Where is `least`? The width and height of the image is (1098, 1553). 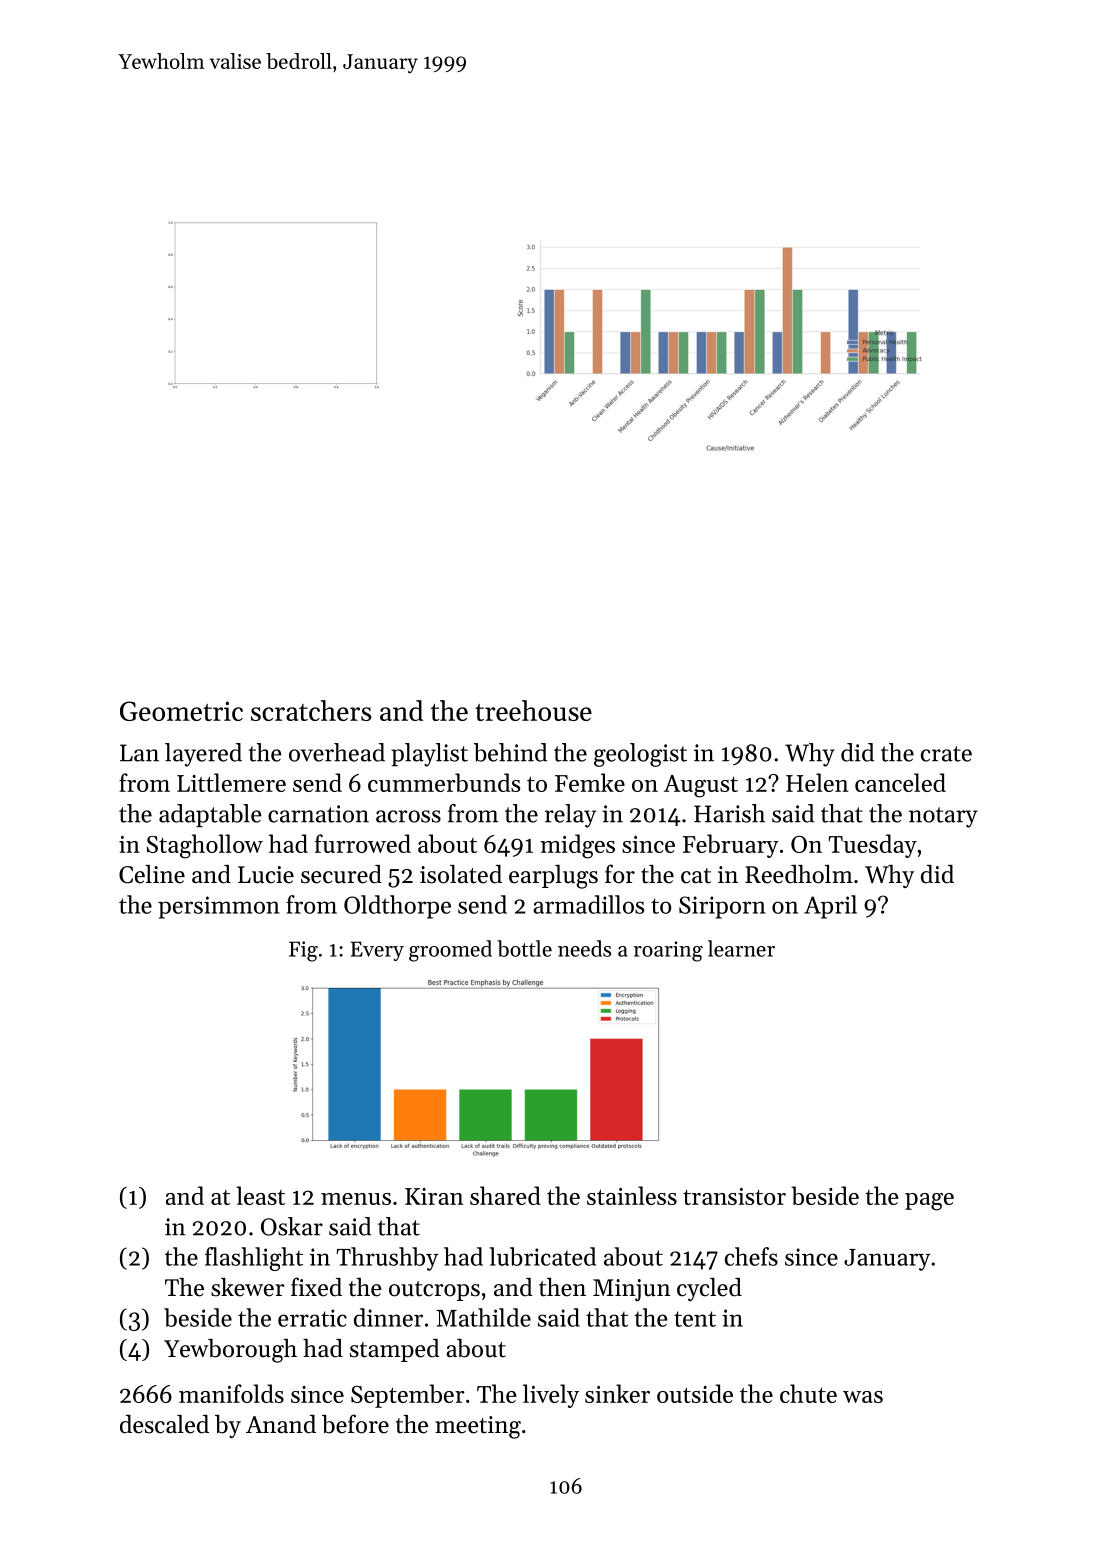 least is located at coordinates (260, 1195).
